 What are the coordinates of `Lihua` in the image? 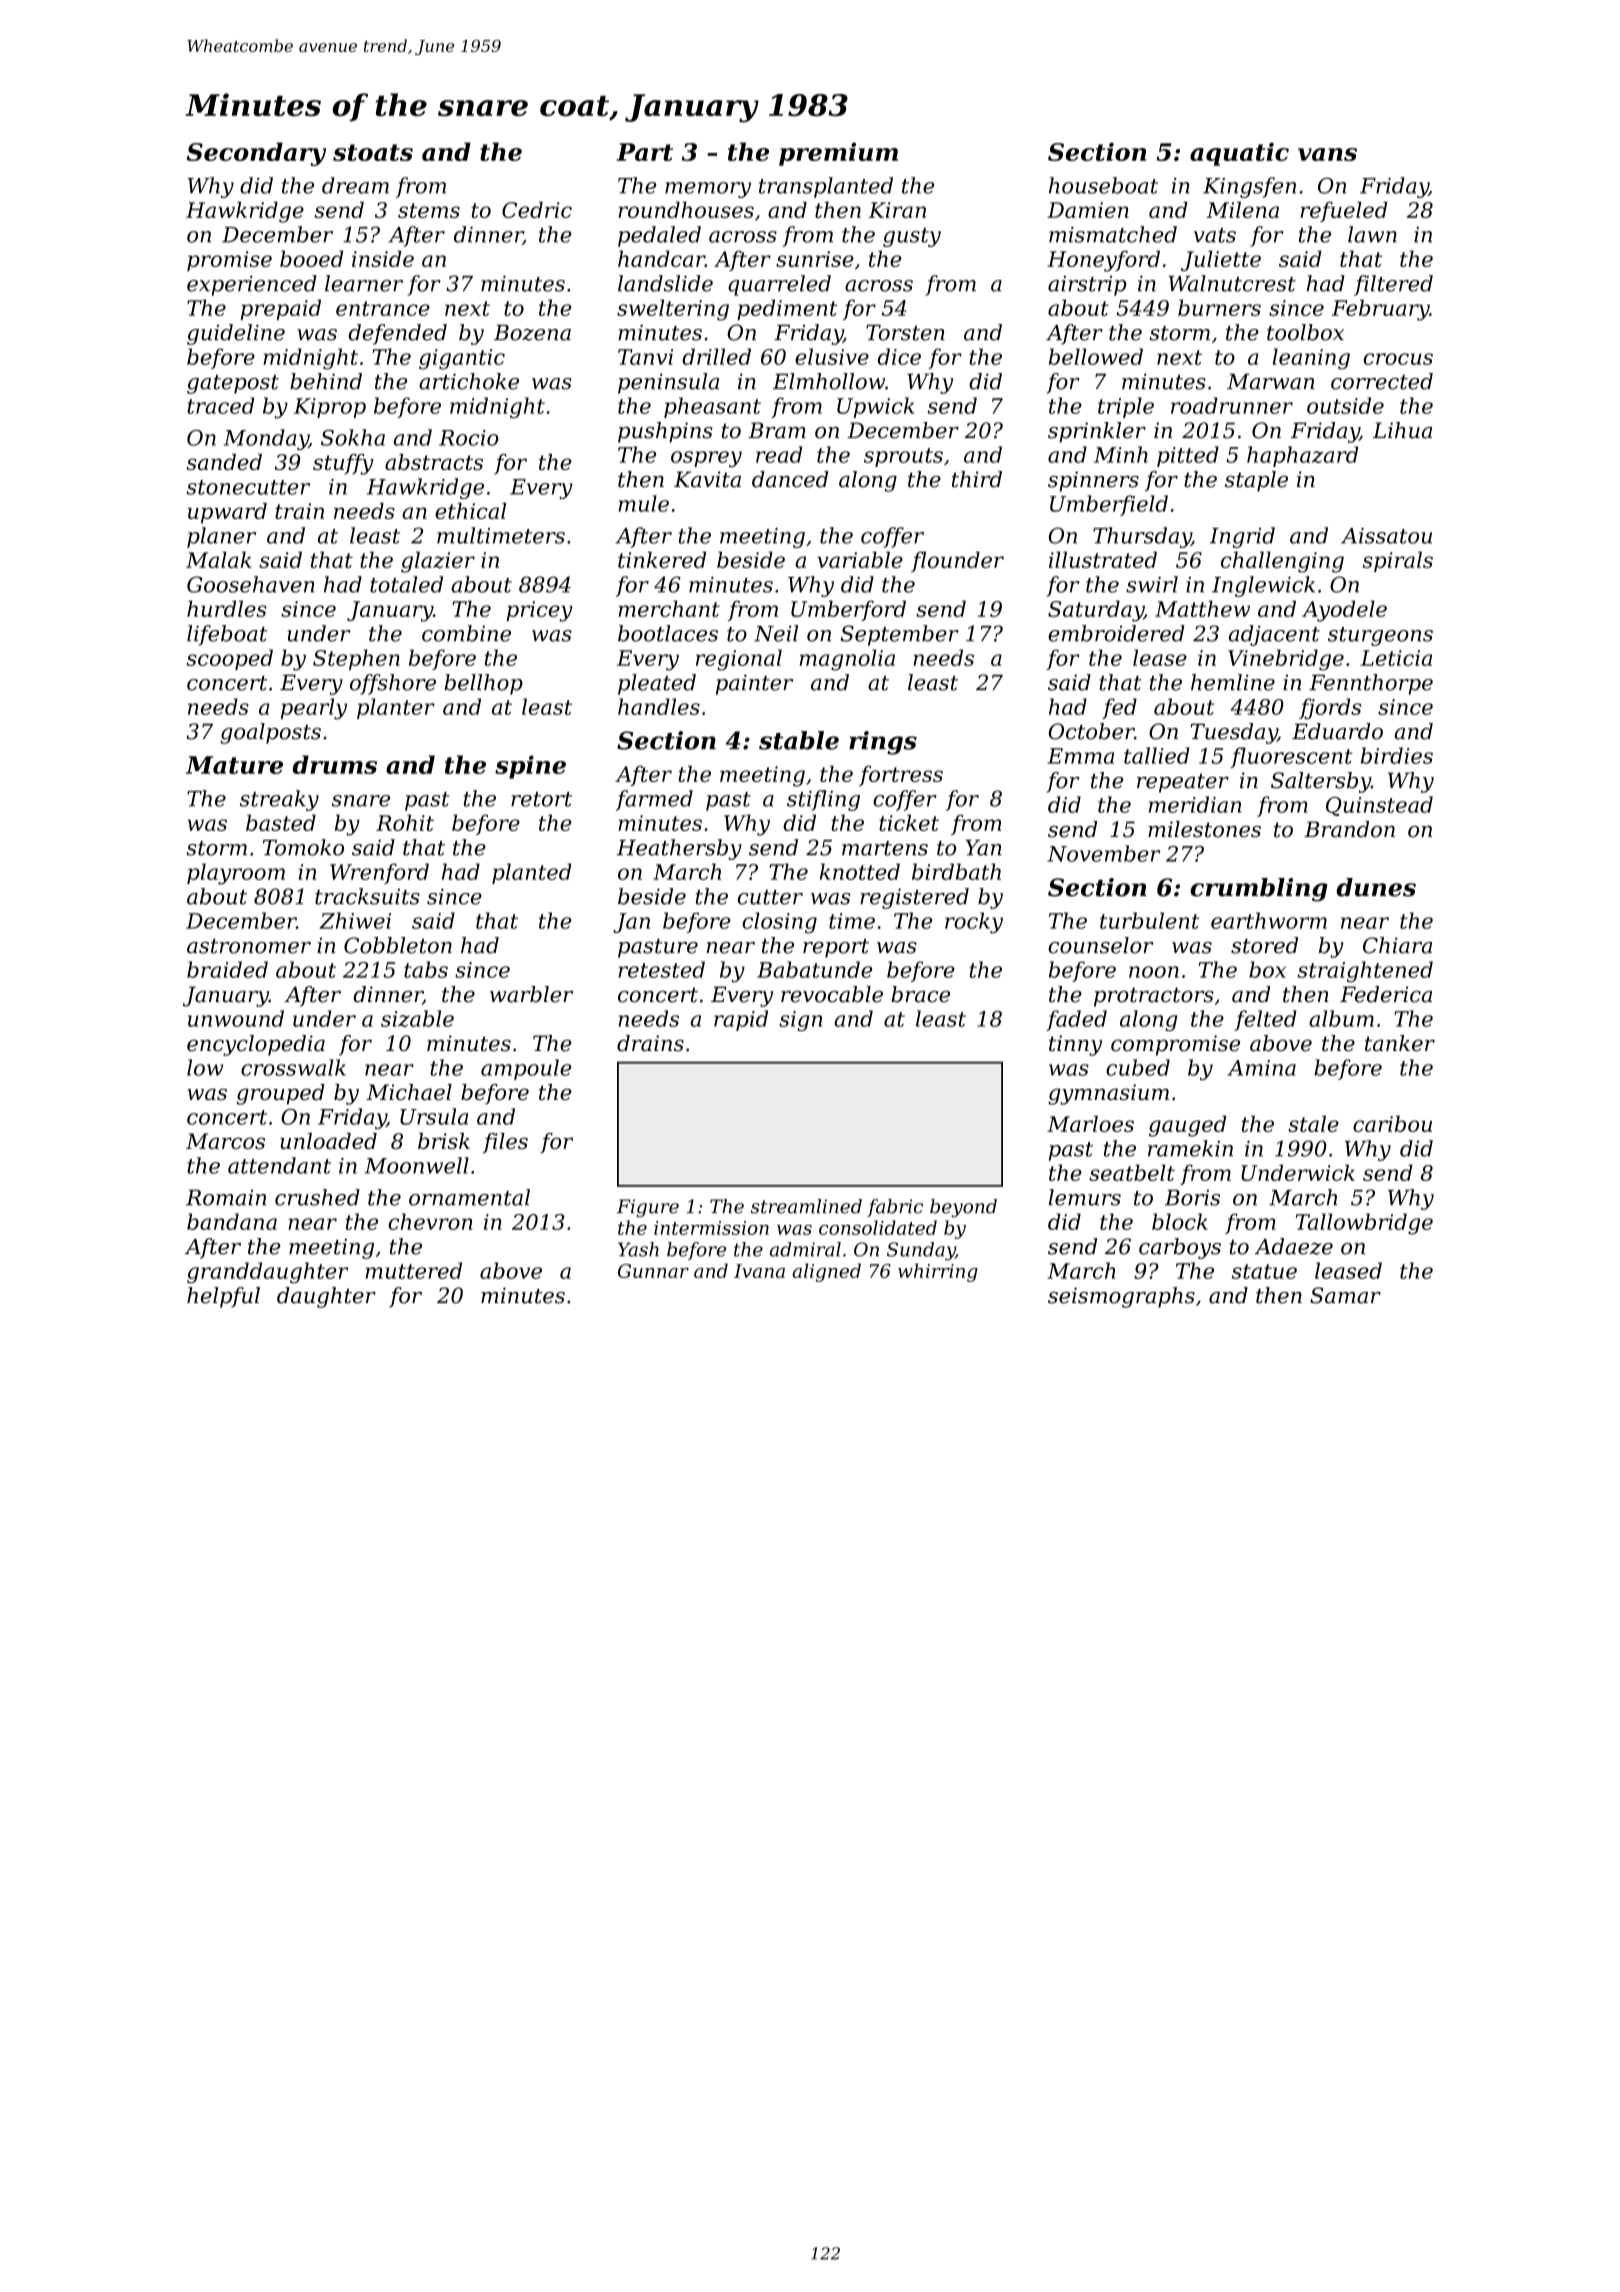 It's located at (1402, 430).
